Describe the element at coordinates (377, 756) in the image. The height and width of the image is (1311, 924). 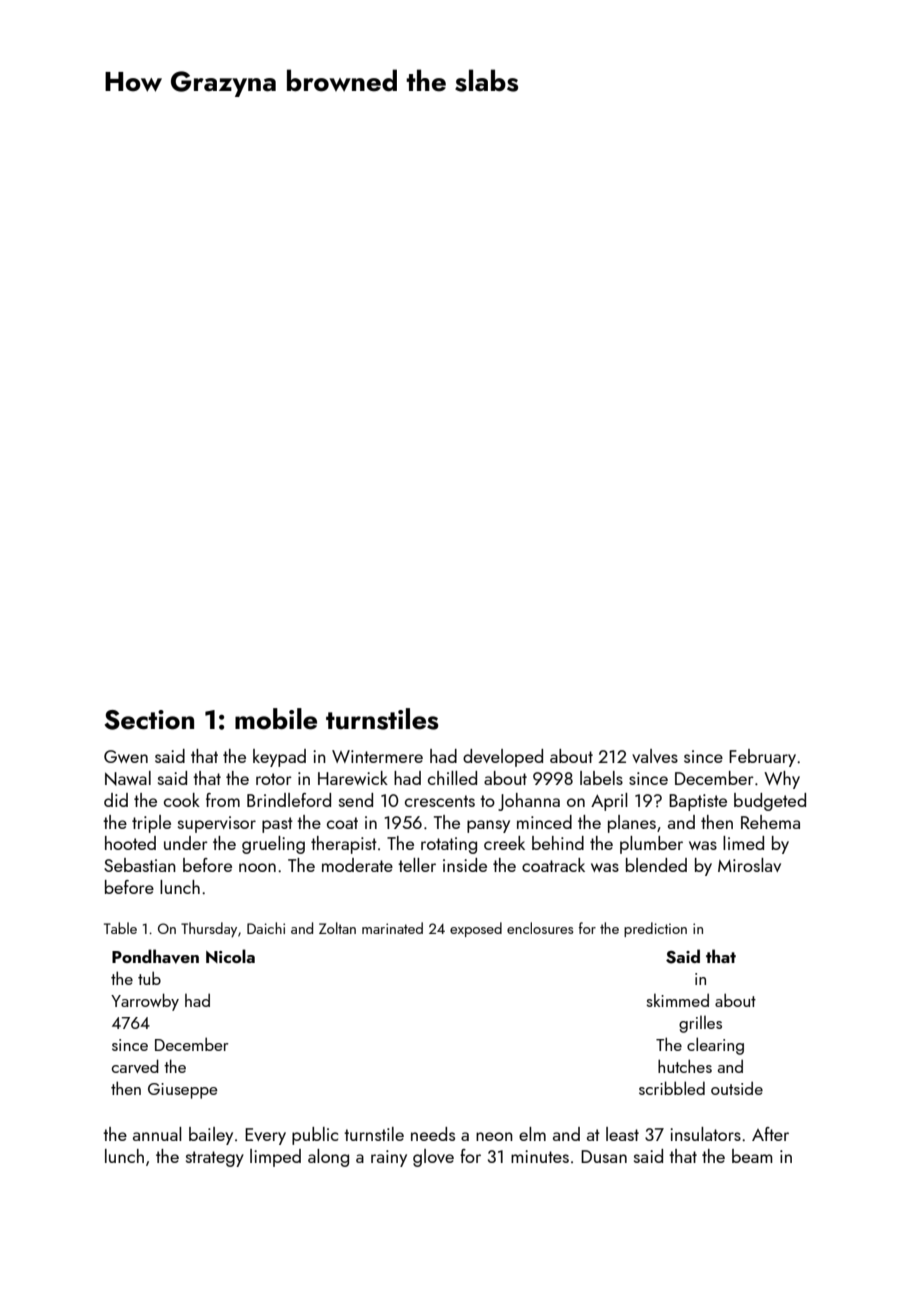
I see `Wintermere` at that location.
